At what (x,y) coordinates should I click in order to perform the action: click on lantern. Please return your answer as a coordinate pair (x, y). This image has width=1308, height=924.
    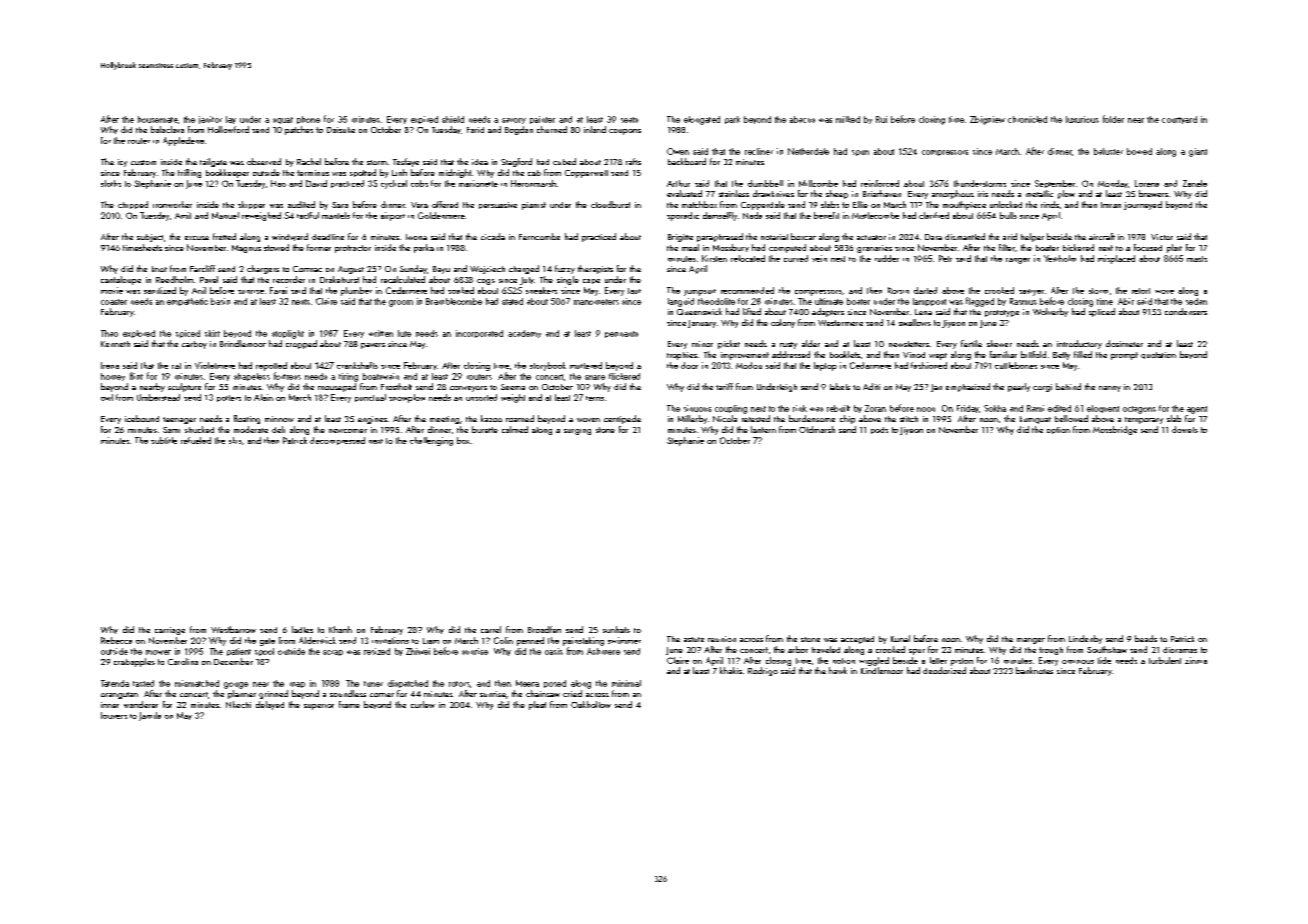
    Looking at the image, I should click on (763, 429).
